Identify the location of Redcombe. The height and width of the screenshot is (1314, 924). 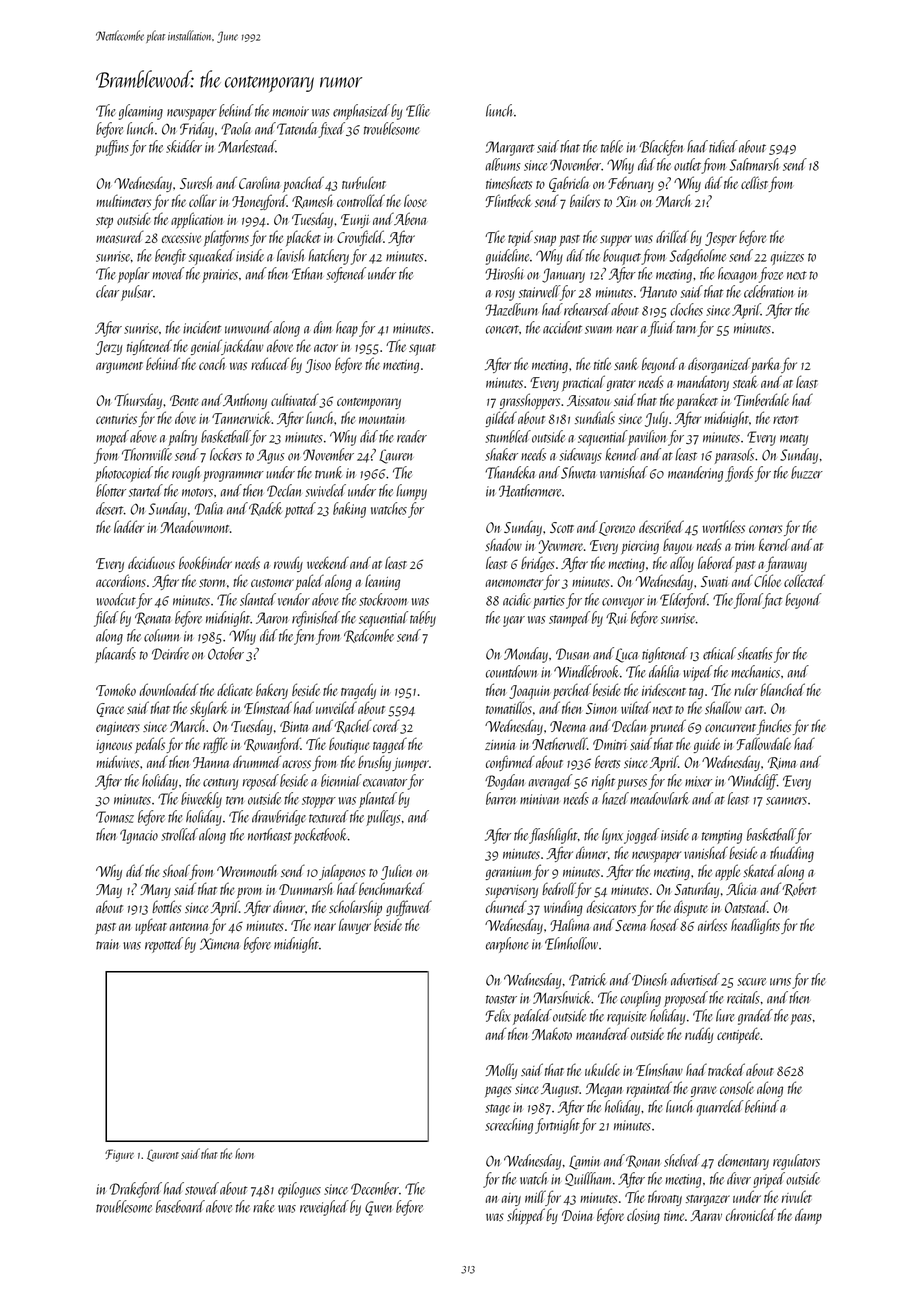
(369, 636).
